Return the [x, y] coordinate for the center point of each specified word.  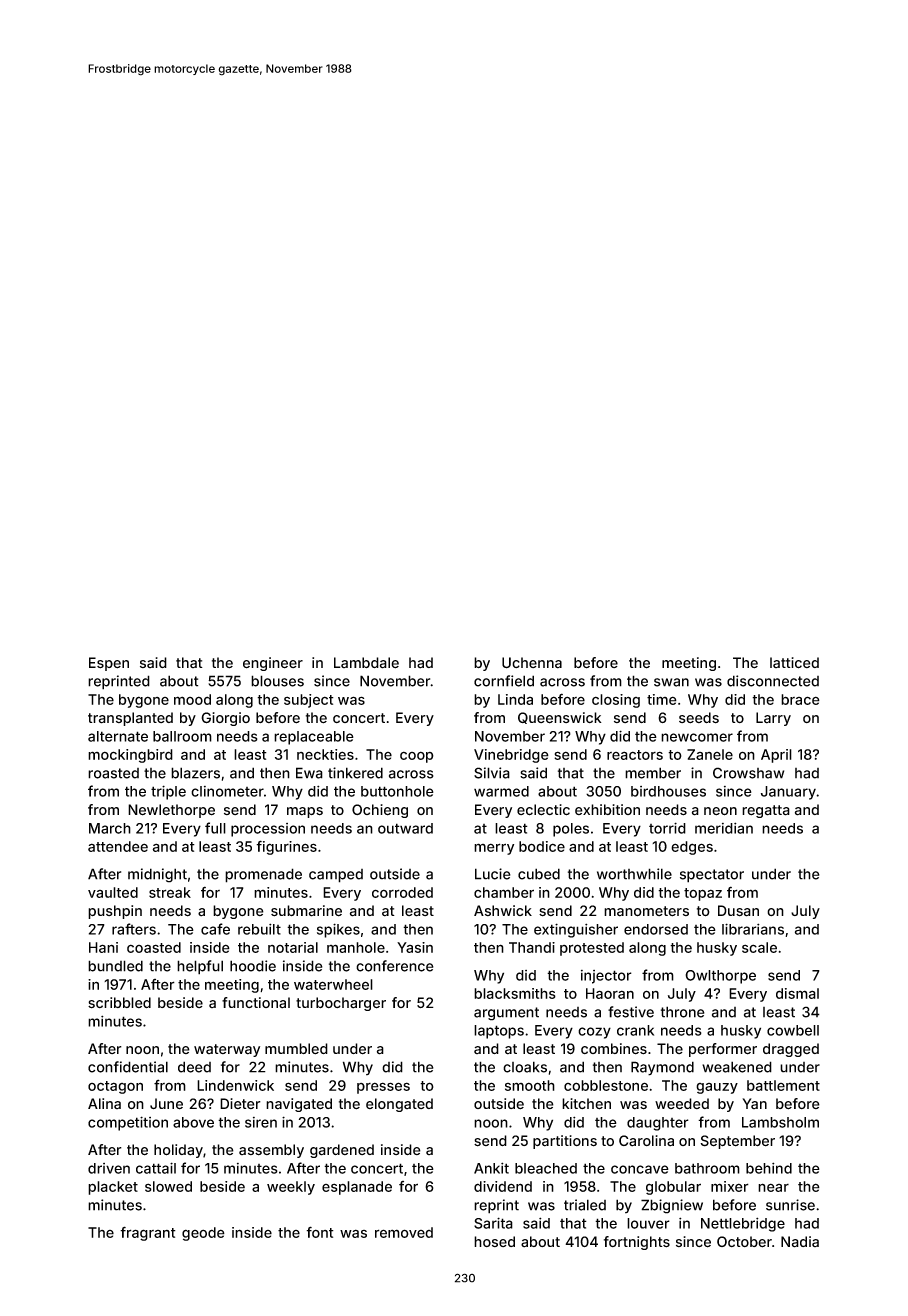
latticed [794, 663]
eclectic [543, 810]
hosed [494, 1241]
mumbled [296, 1049]
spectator [712, 876]
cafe [215, 929]
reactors [635, 755]
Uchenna [532, 663]
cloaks [525, 1067]
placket [113, 1188]
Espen [109, 664]
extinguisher [576, 930]
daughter [658, 1124]
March [110, 828]
